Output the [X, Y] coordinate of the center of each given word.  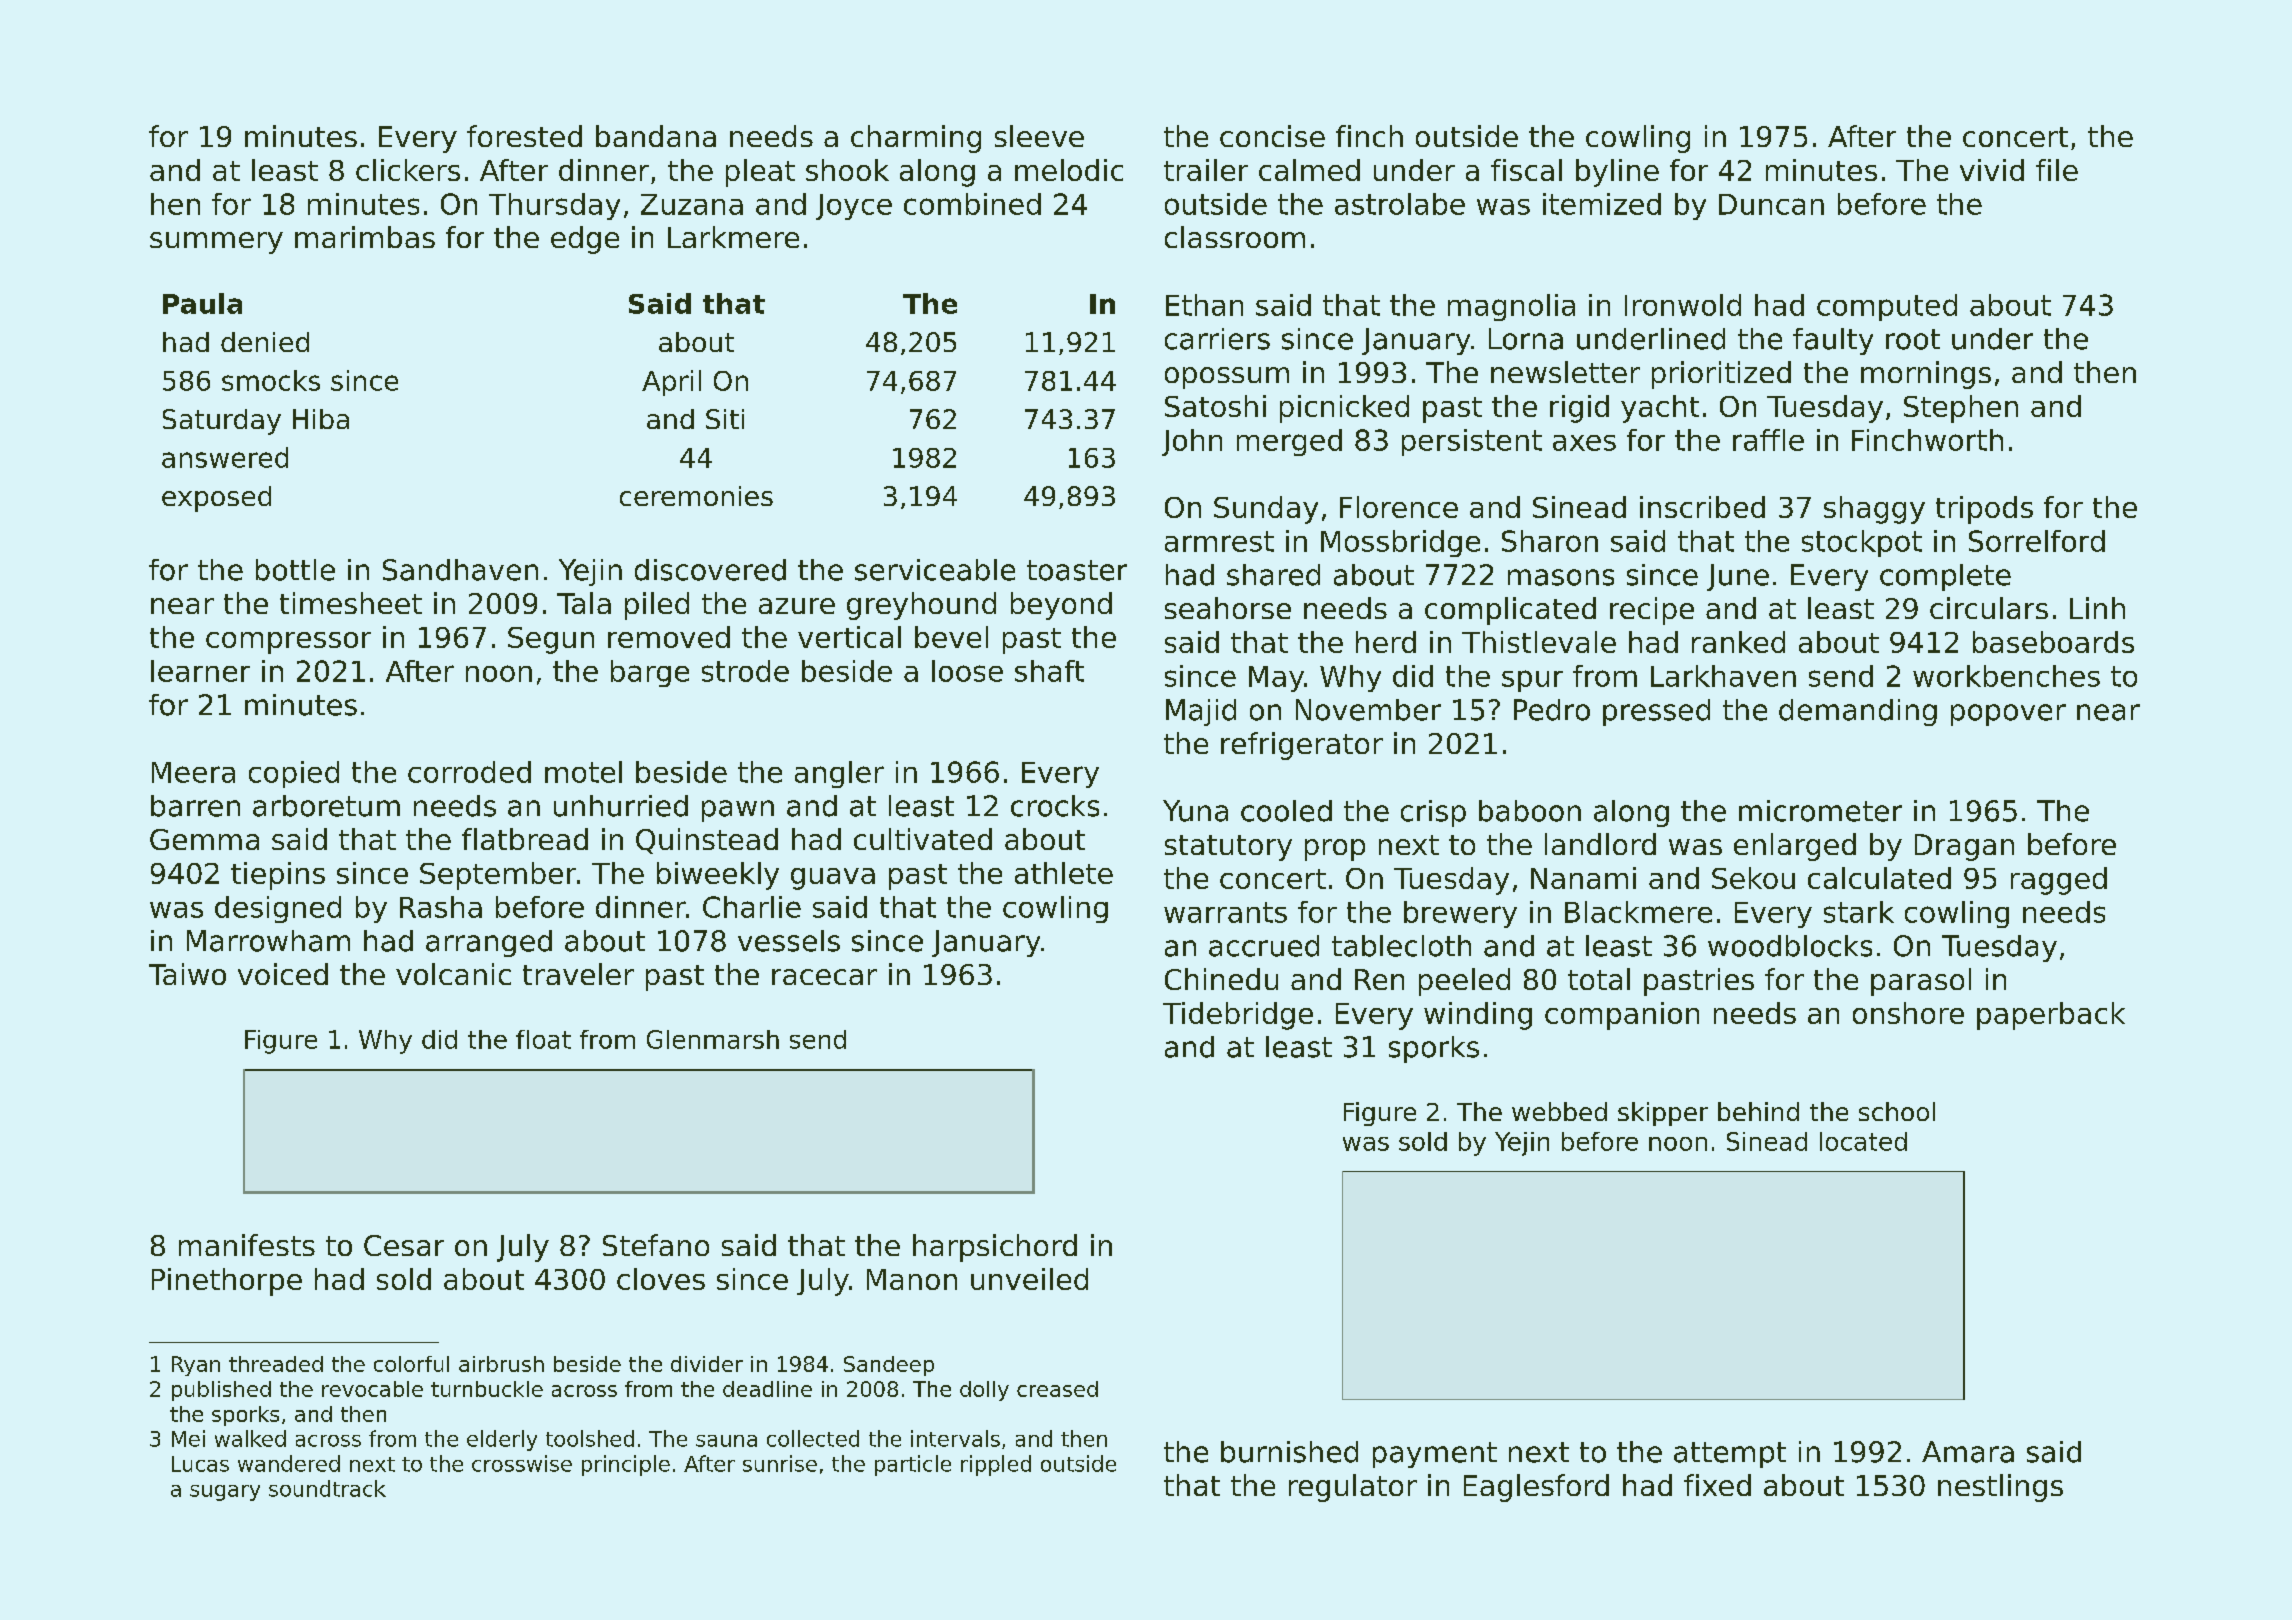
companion [1622, 1016]
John [1192, 442]
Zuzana [692, 204]
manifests [247, 1245]
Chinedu [1221, 979]
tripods [1984, 510]
